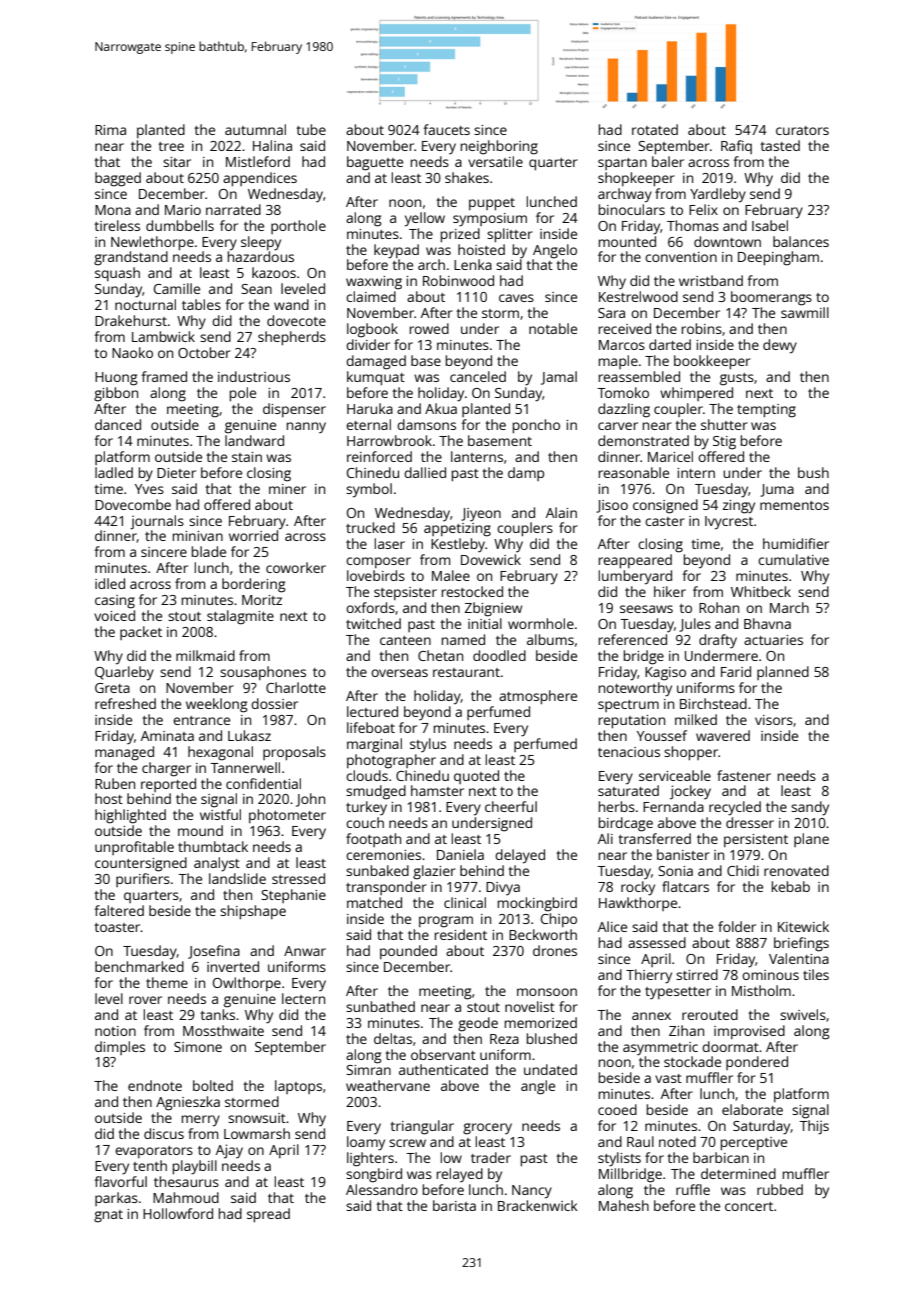 Image resolution: width=924 pixels, height=1308 pixels. I want to click on tanks, so click(217, 1014).
